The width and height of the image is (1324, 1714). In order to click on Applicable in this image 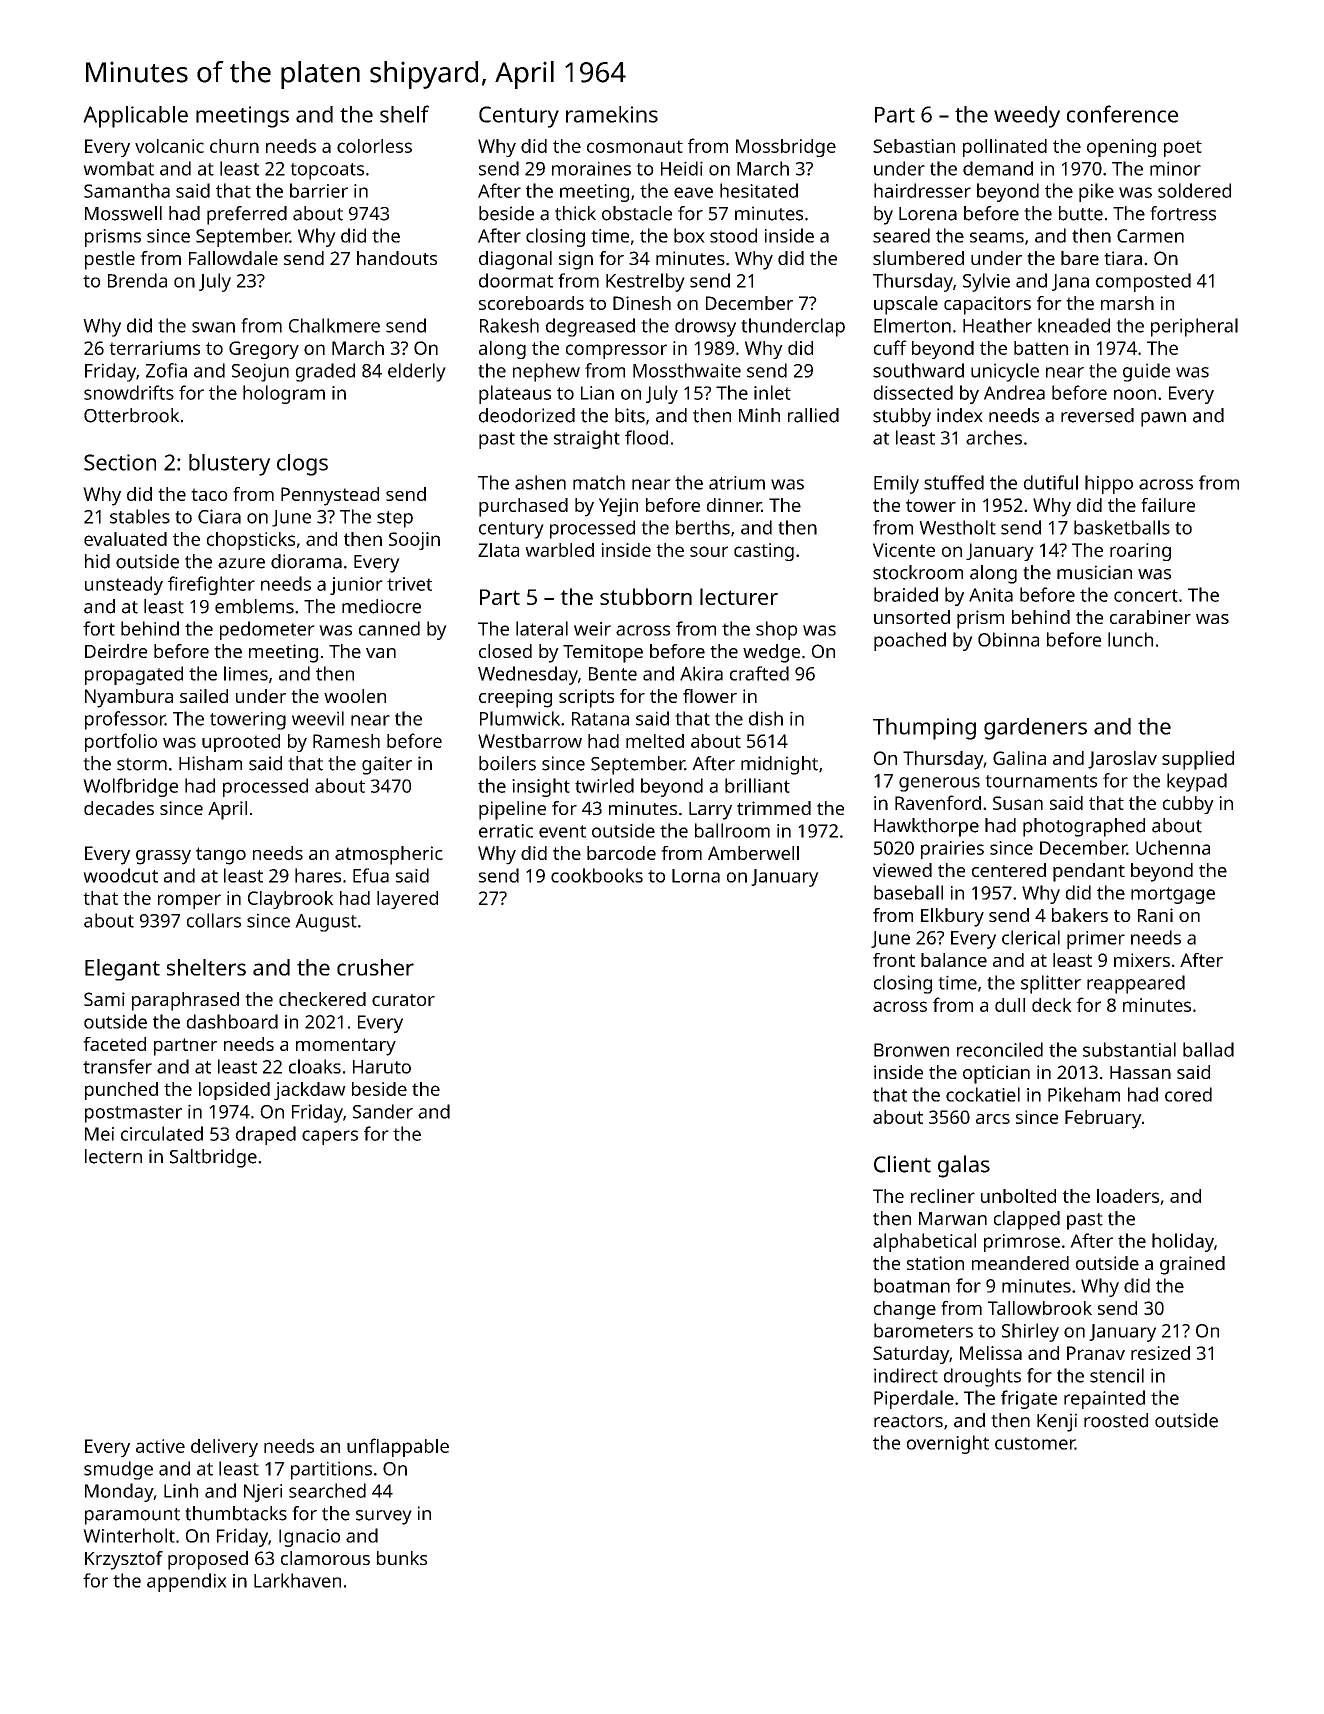, I will do `click(135, 117)`.
